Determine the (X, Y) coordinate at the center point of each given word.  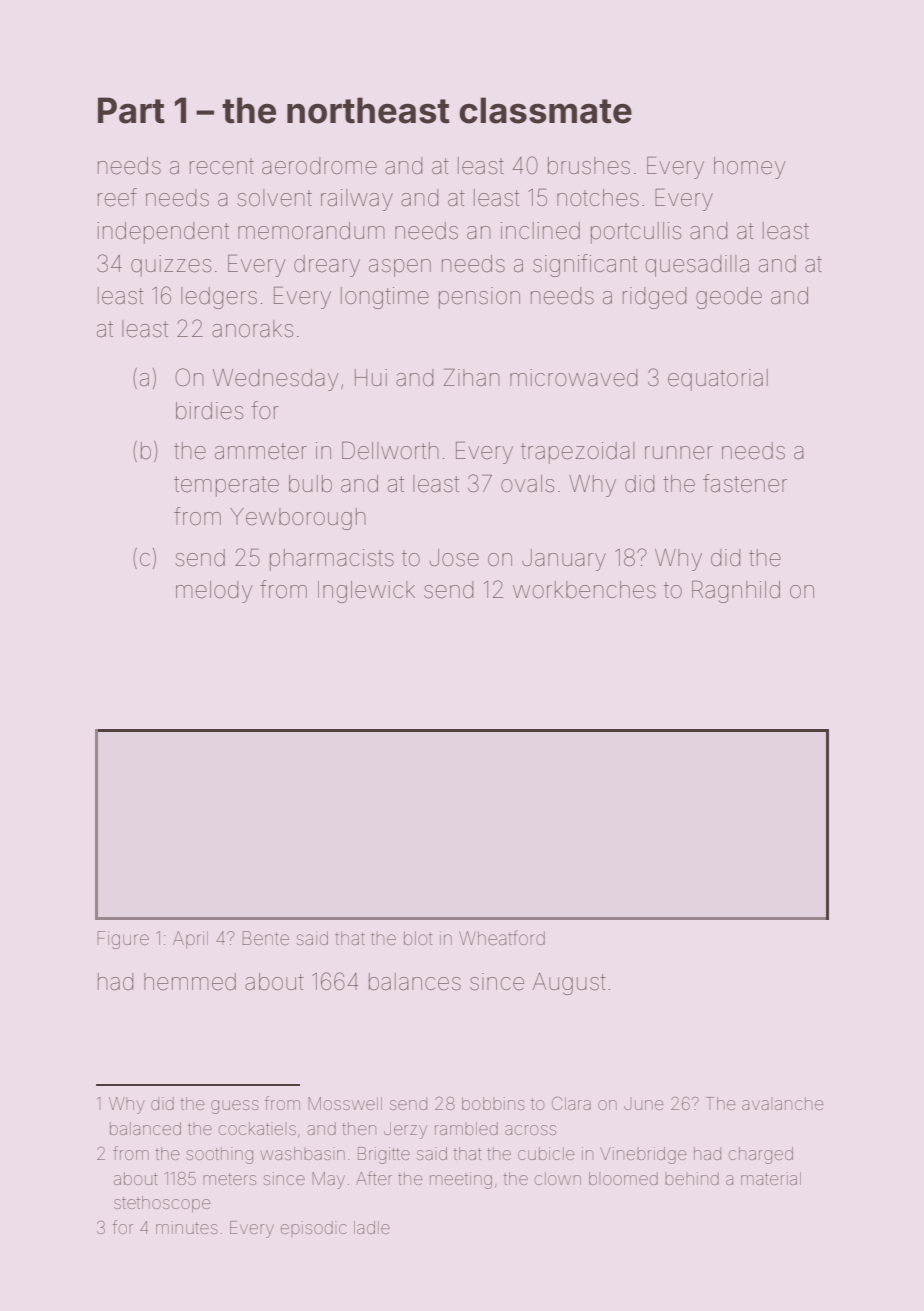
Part (131, 110)
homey (750, 168)
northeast (368, 110)
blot (418, 938)
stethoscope (162, 1204)
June (644, 1103)
